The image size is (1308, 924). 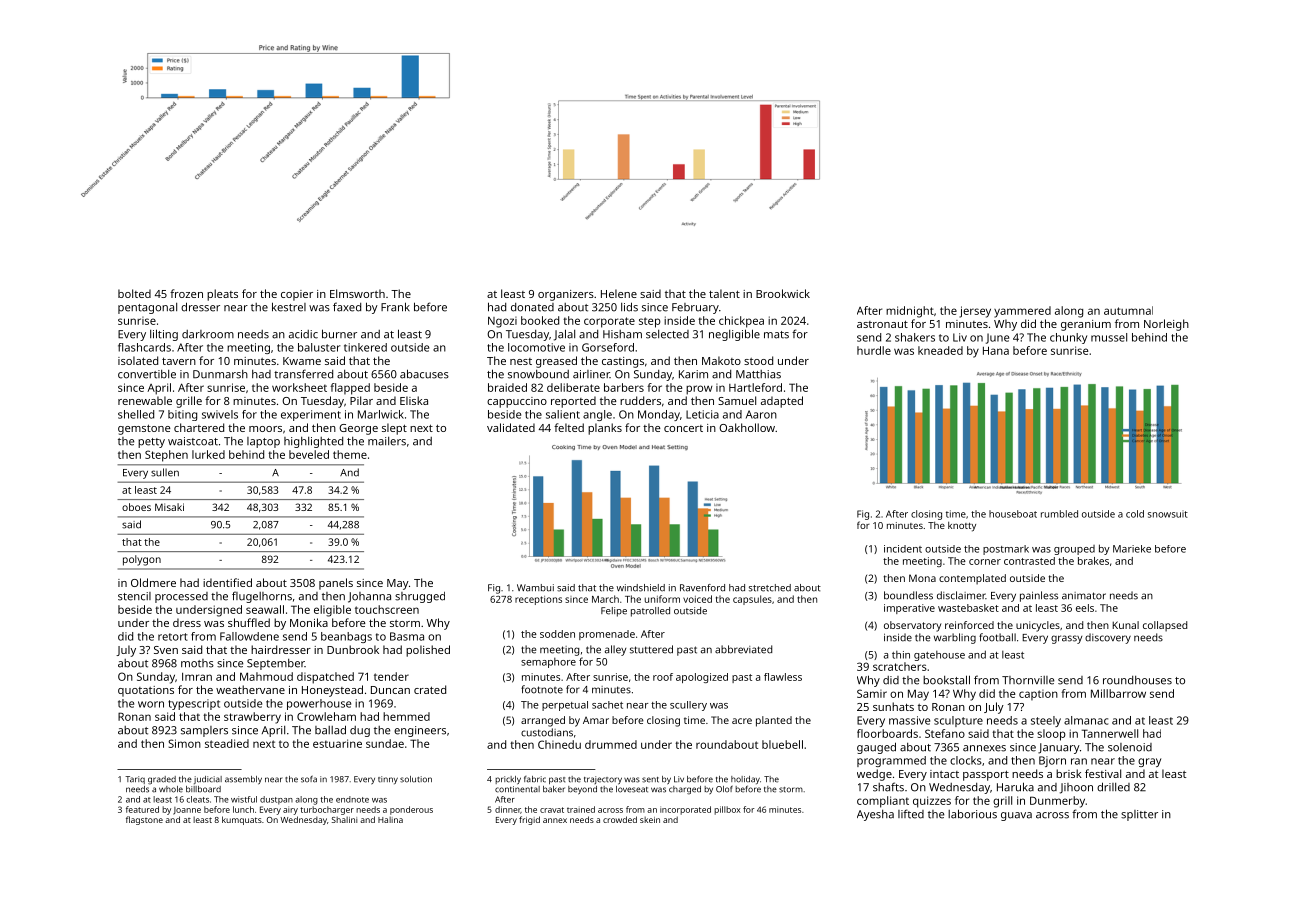 I want to click on skein, so click(x=650, y=820).
